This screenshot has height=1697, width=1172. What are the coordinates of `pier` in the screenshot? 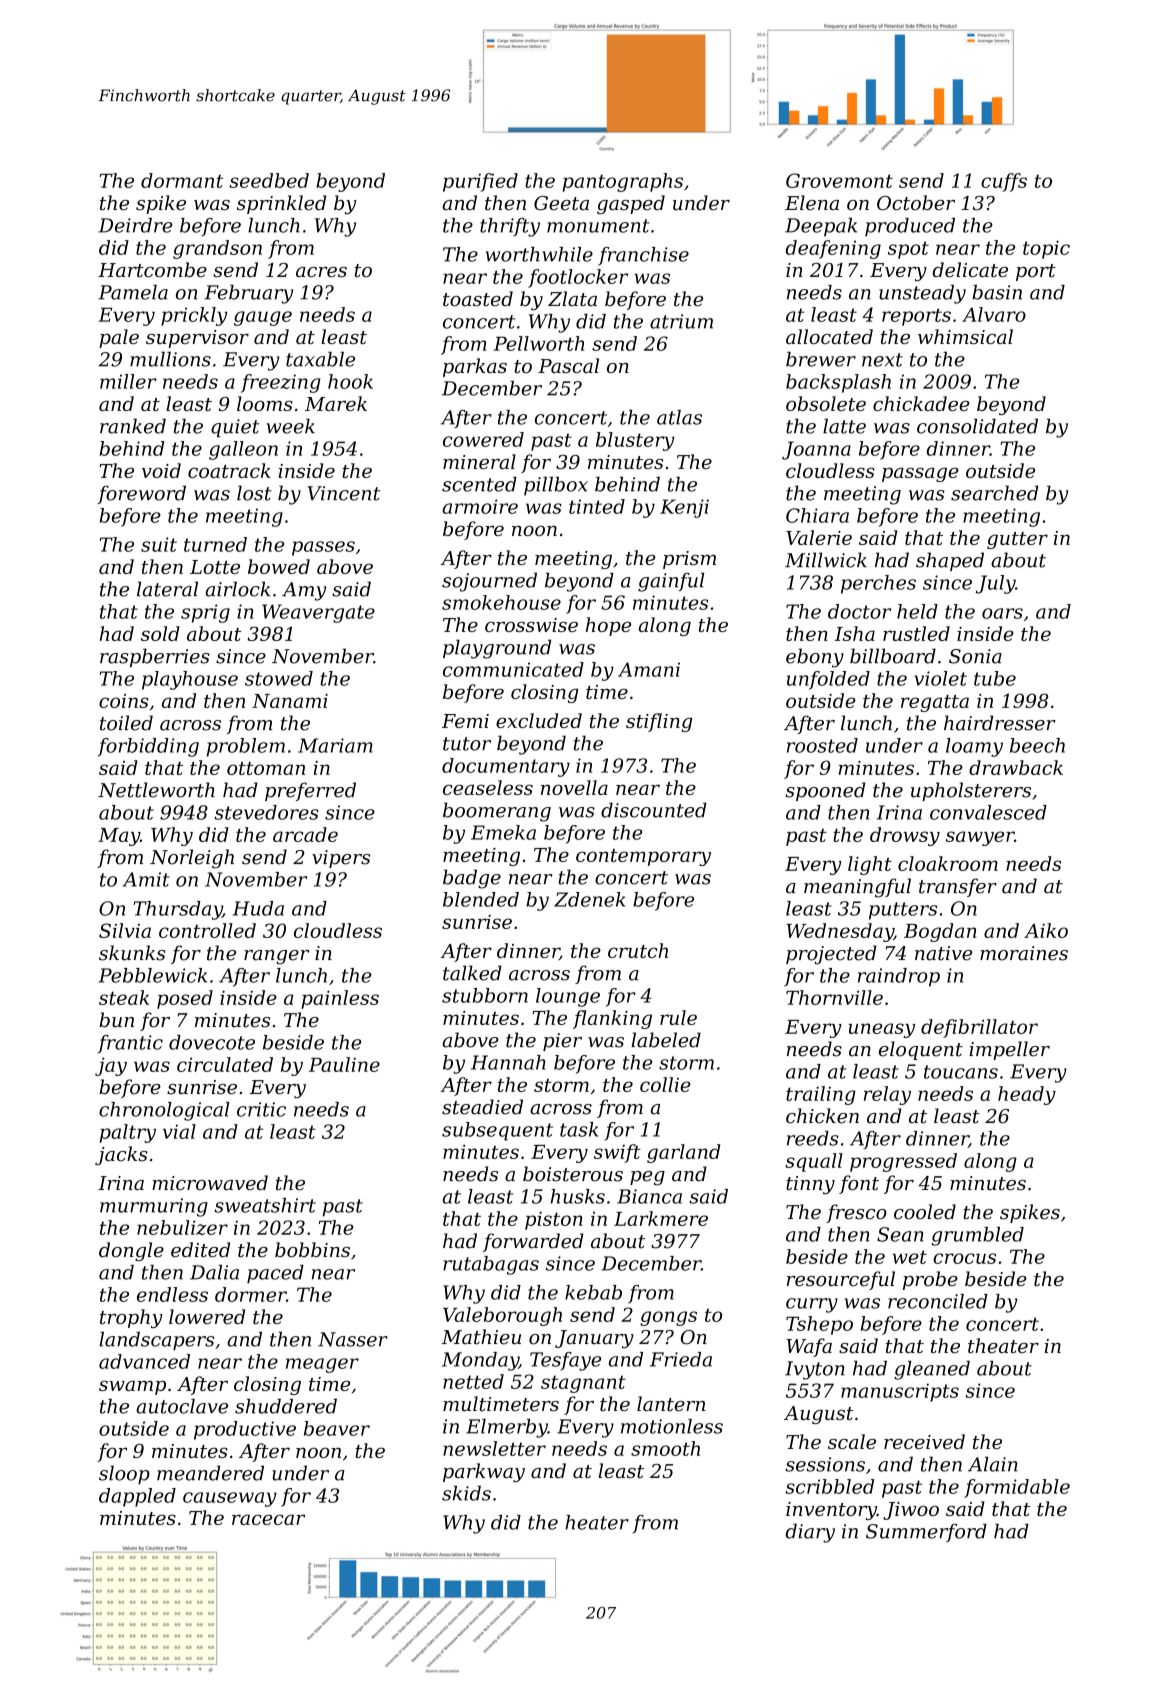 It's located at (562, 1042).
